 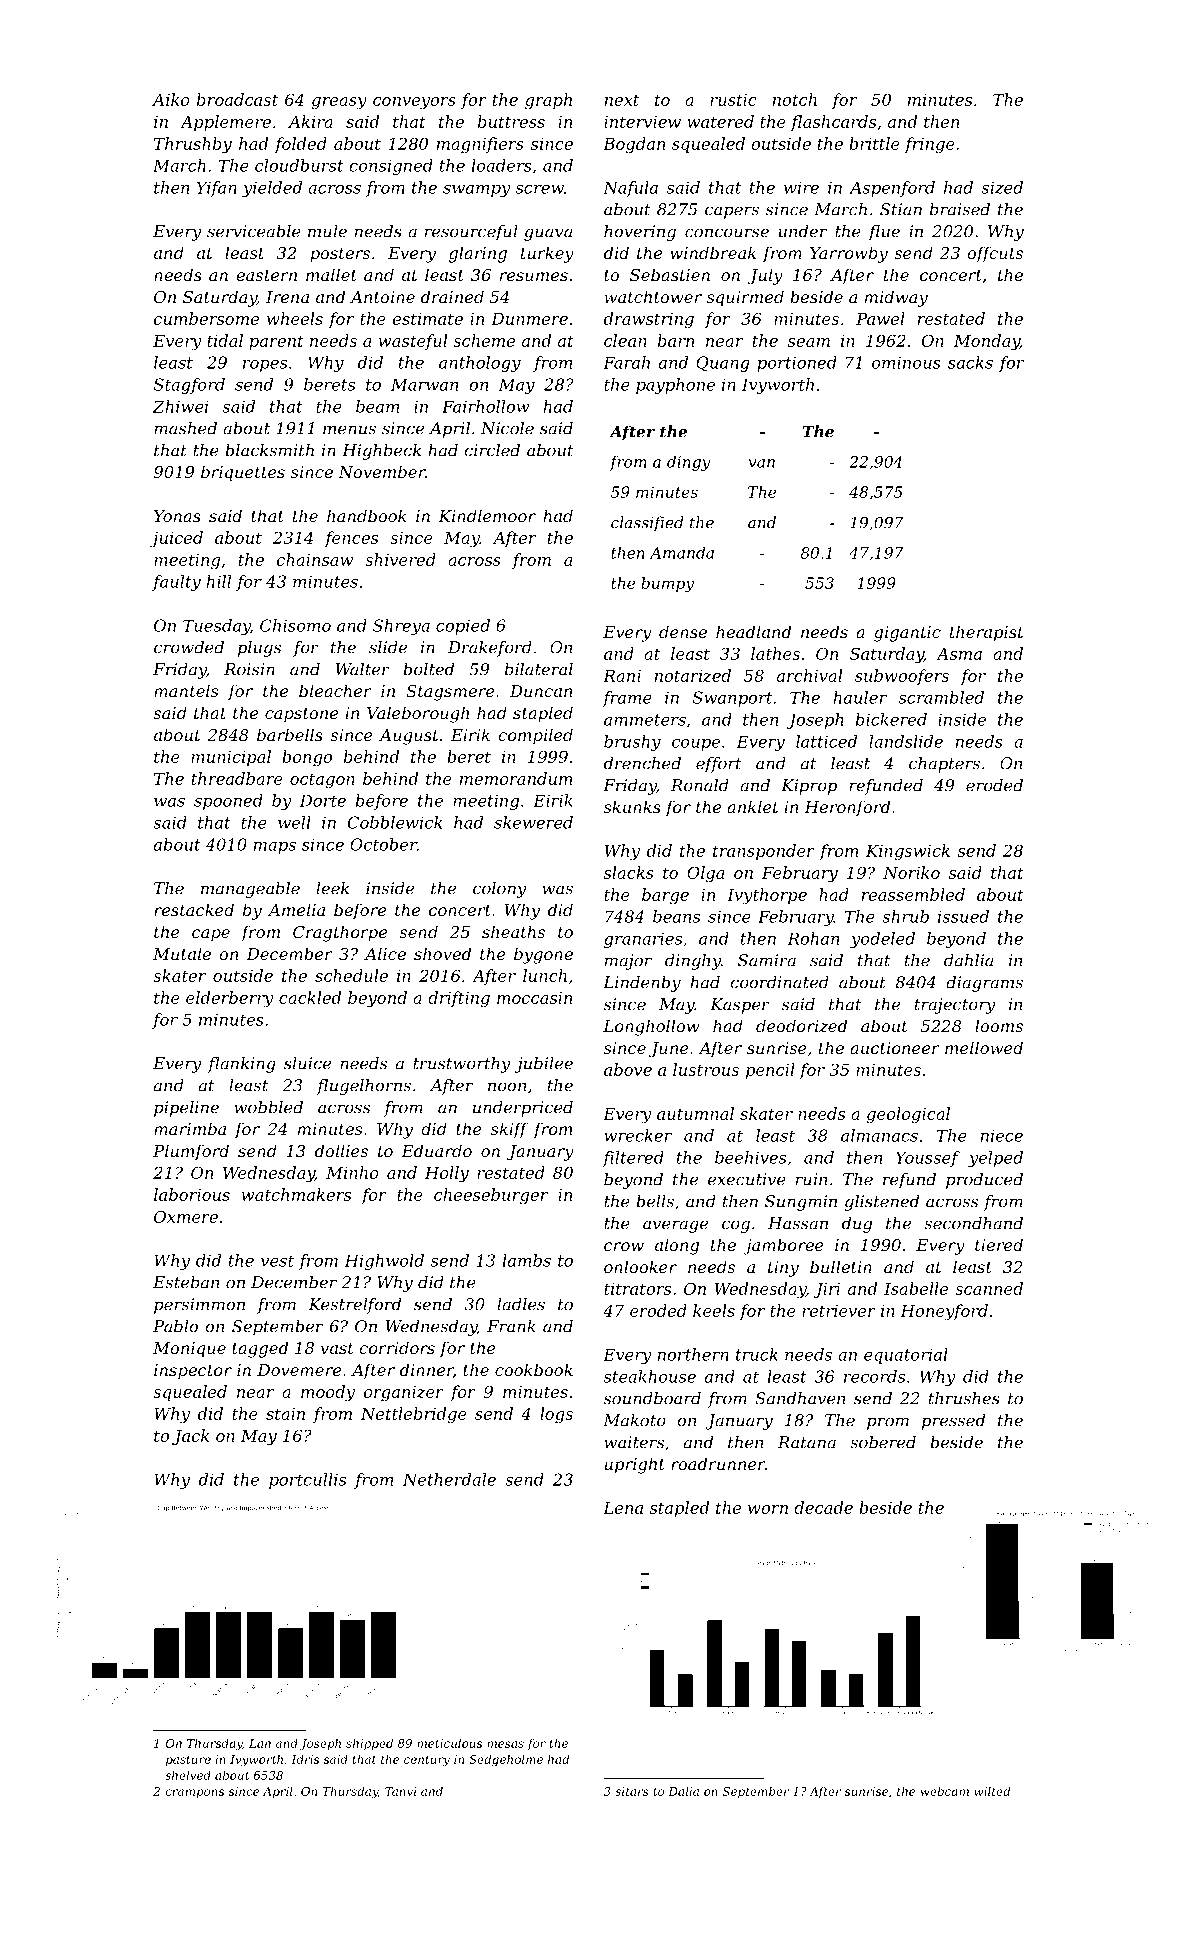 I want to click on watered, so click(x=720, y=121).
